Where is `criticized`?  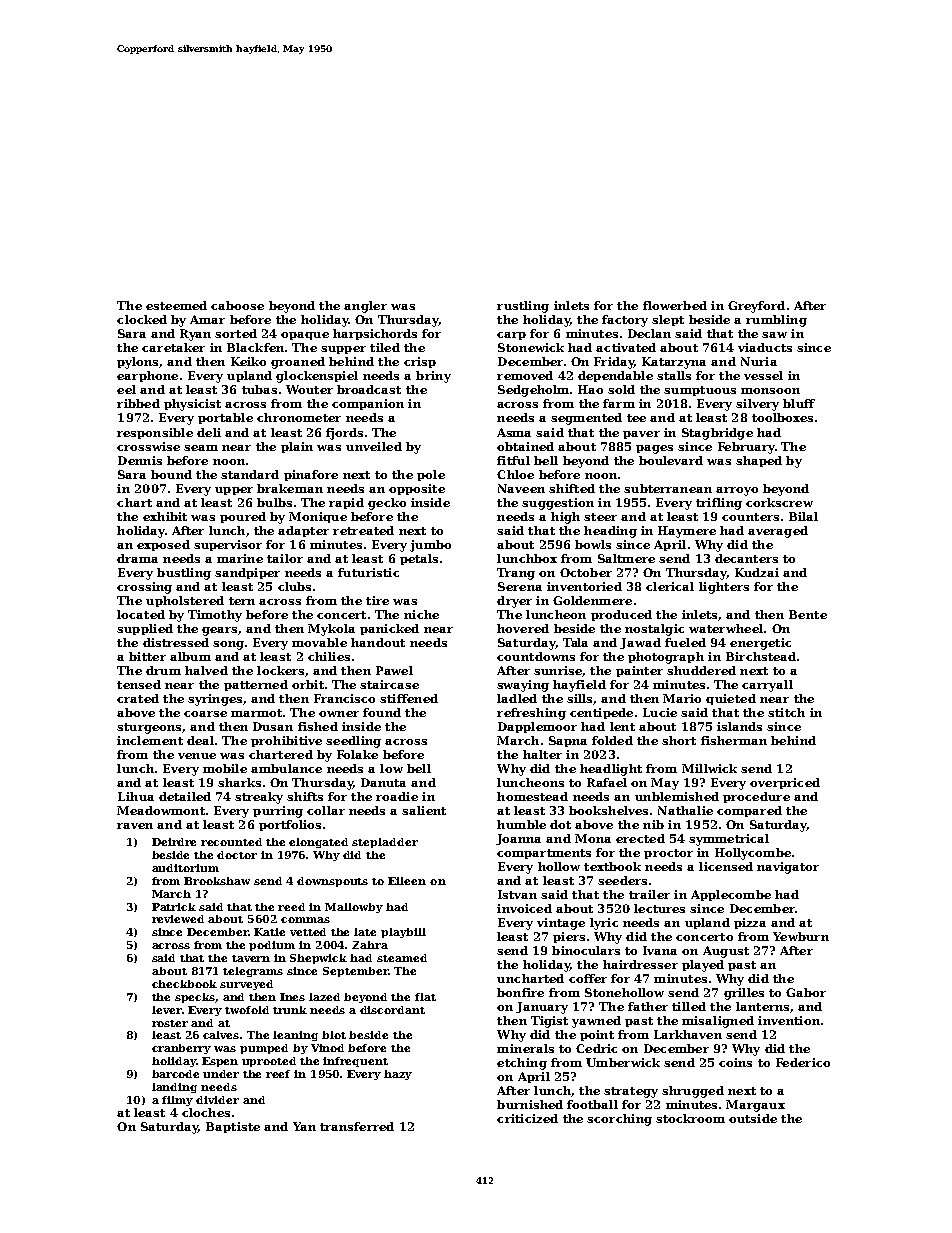 criticized is located at coordinates (527, 1118).
